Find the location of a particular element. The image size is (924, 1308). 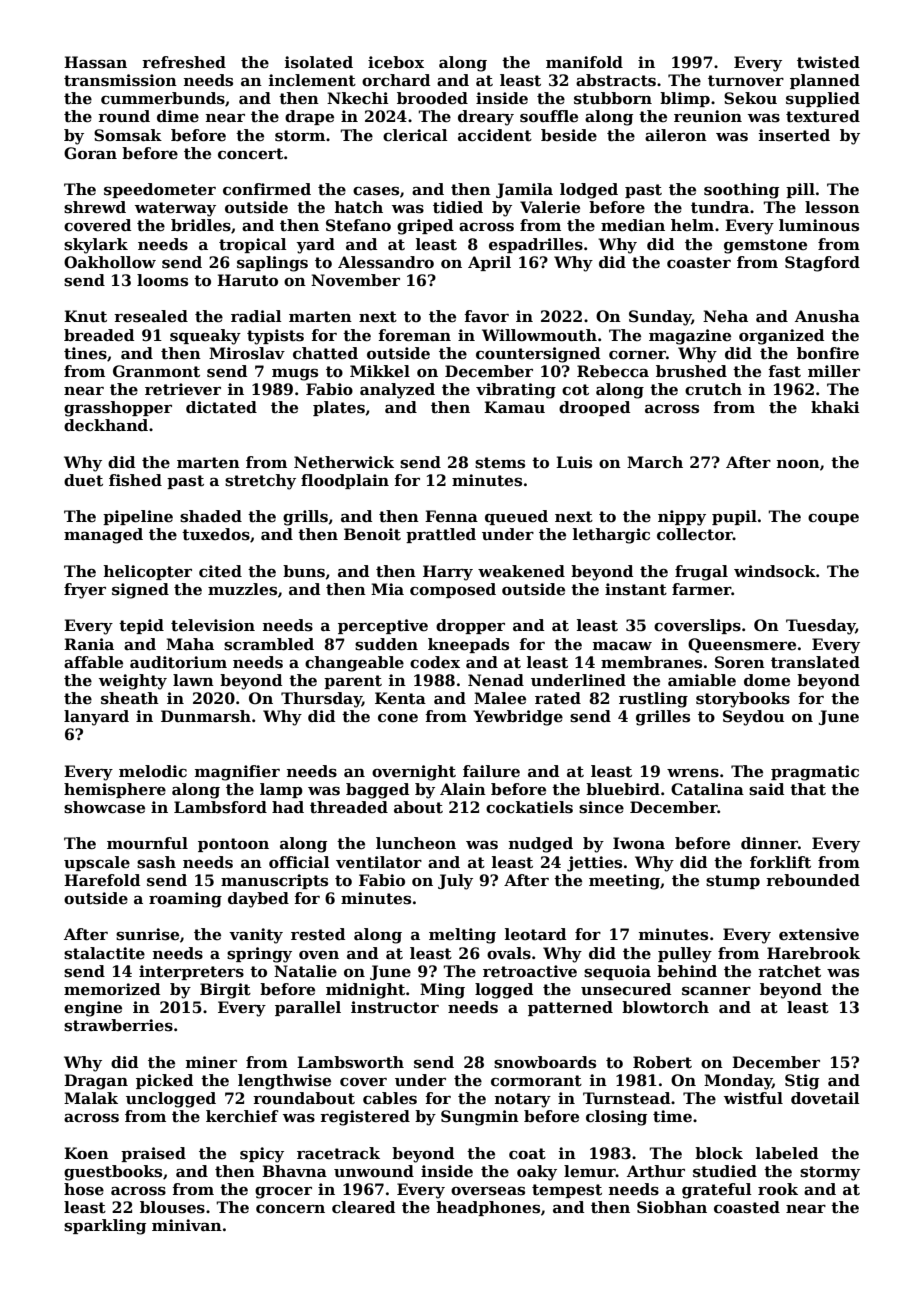

khaki is located at coordinates (835, 407).
